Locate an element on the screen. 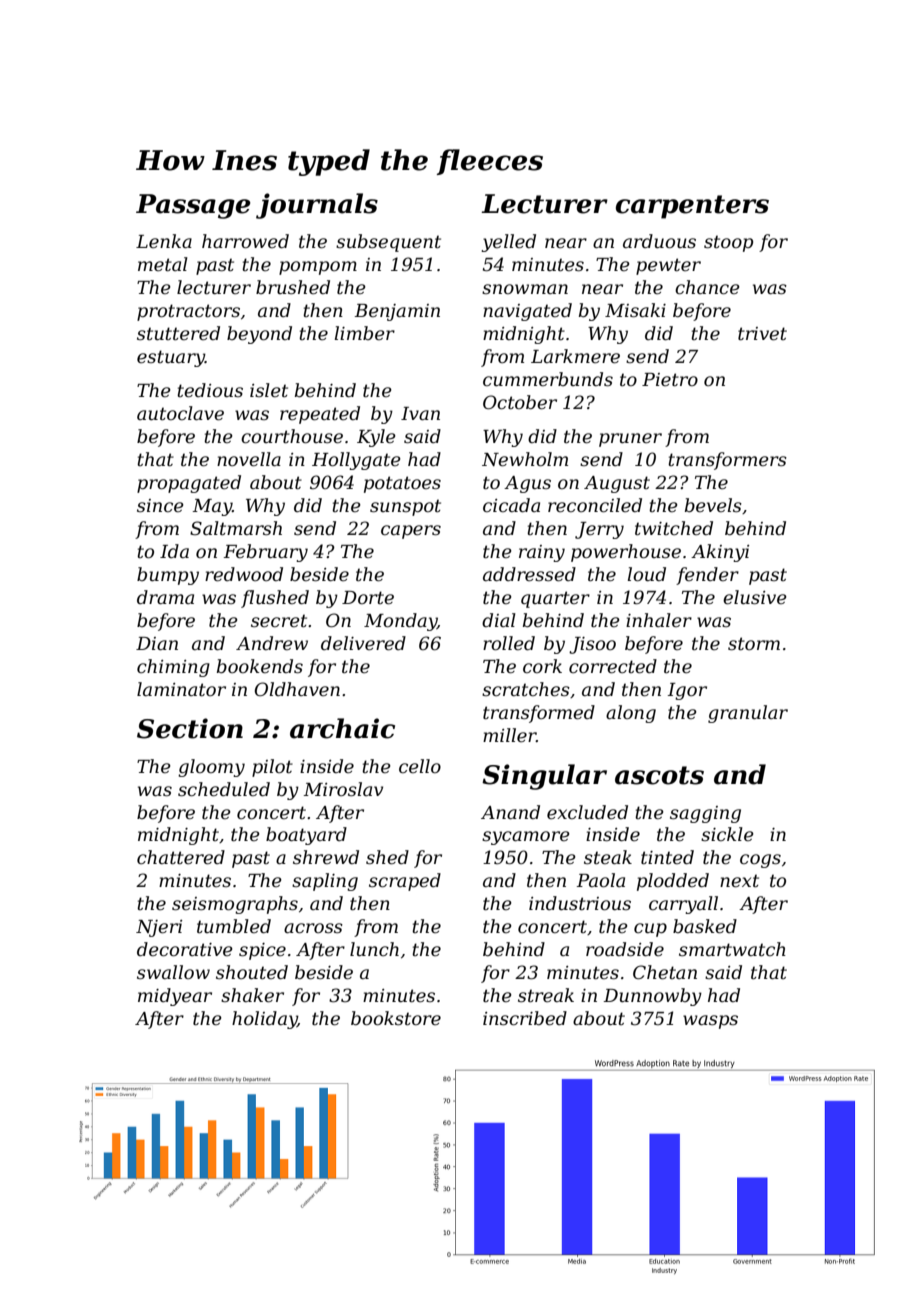 The width and height of the screenshot is (924, 1314). lunch is located at coordinates (374, 949).
